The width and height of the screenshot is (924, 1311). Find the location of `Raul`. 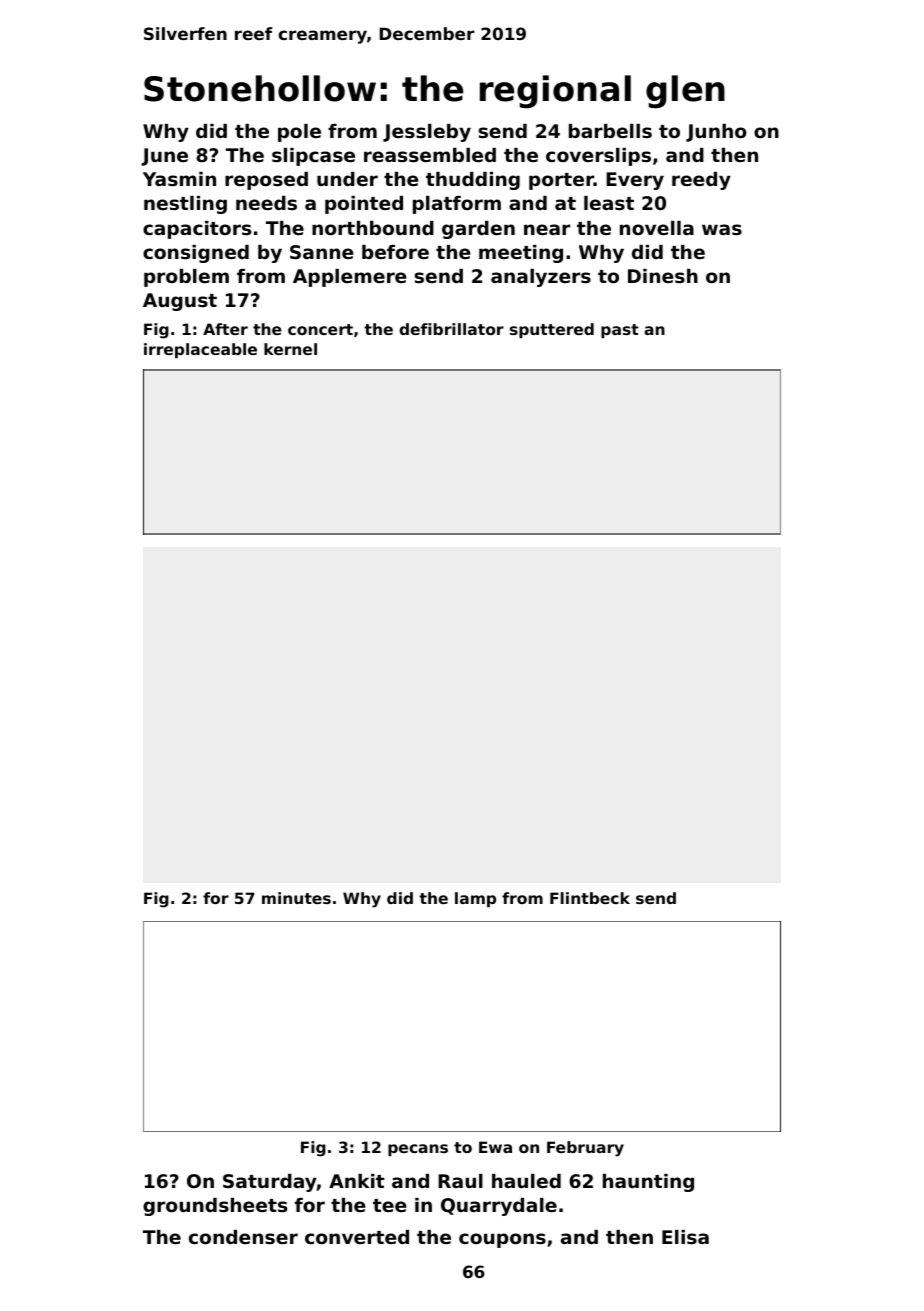

Raul is located at coordinates (460, 1181).
